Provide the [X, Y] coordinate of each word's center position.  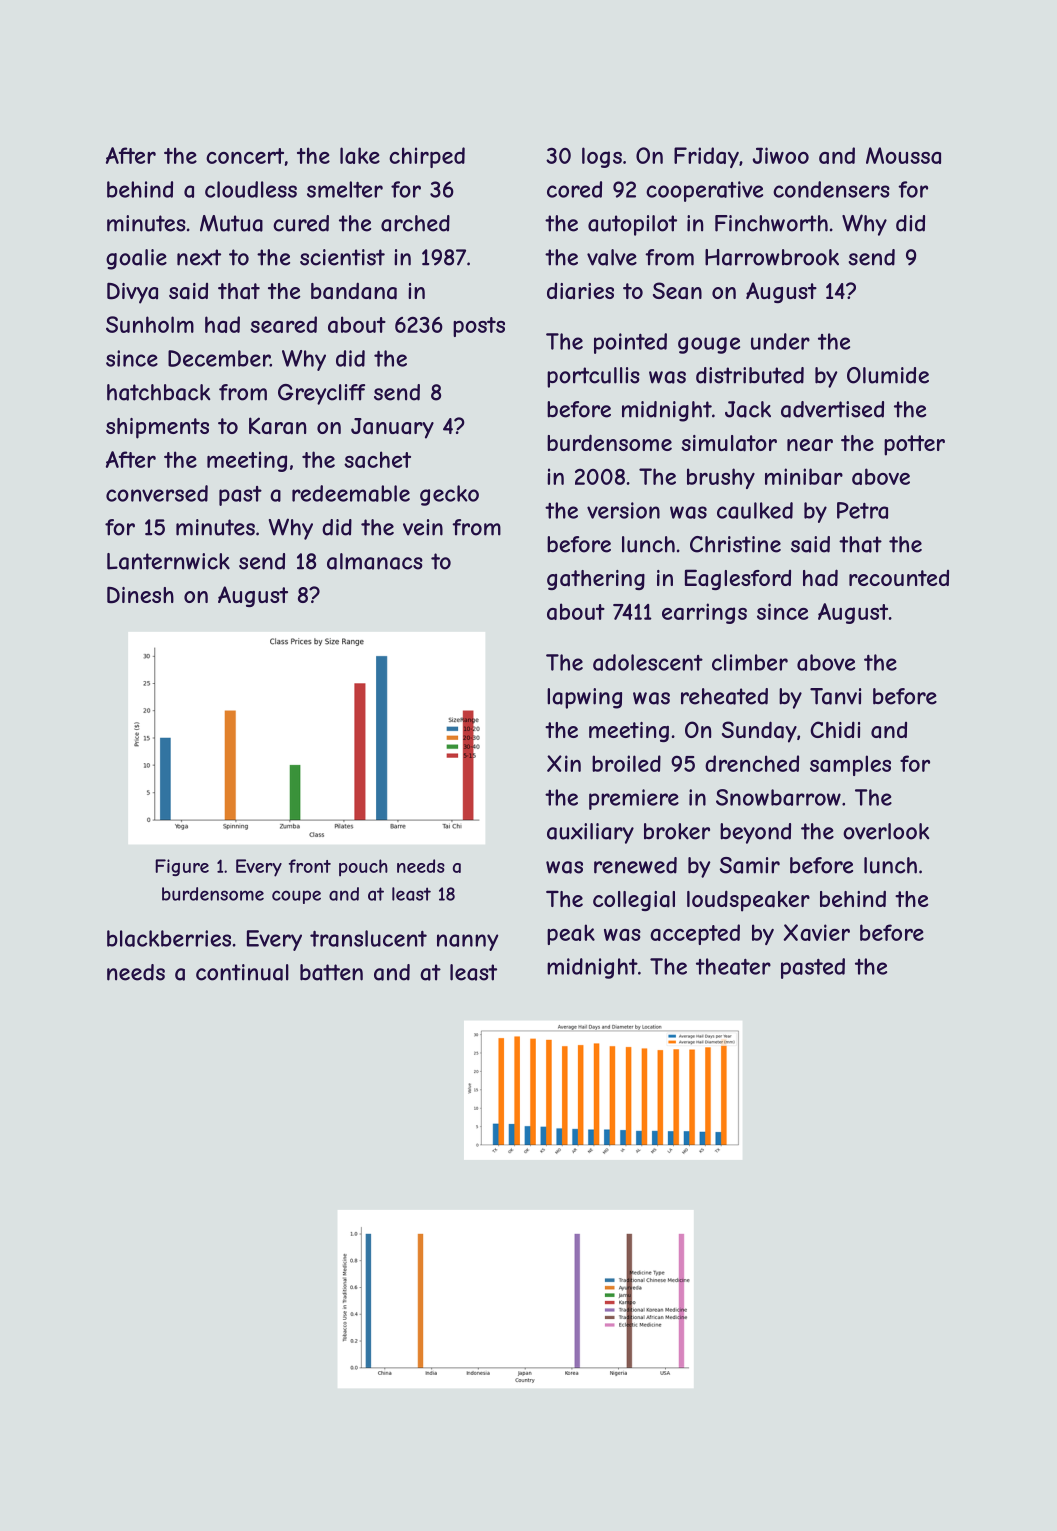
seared [283, 324]
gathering [596, 580]
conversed [157, 493]
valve [612, 257]
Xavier [816, 932]
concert [245, 156]
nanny [468, 942]
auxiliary [590, 833]
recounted [899, 578]
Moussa [903, 155]
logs [602, 157]
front [310, 866]
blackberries [169, 938]
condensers [831, 189]
